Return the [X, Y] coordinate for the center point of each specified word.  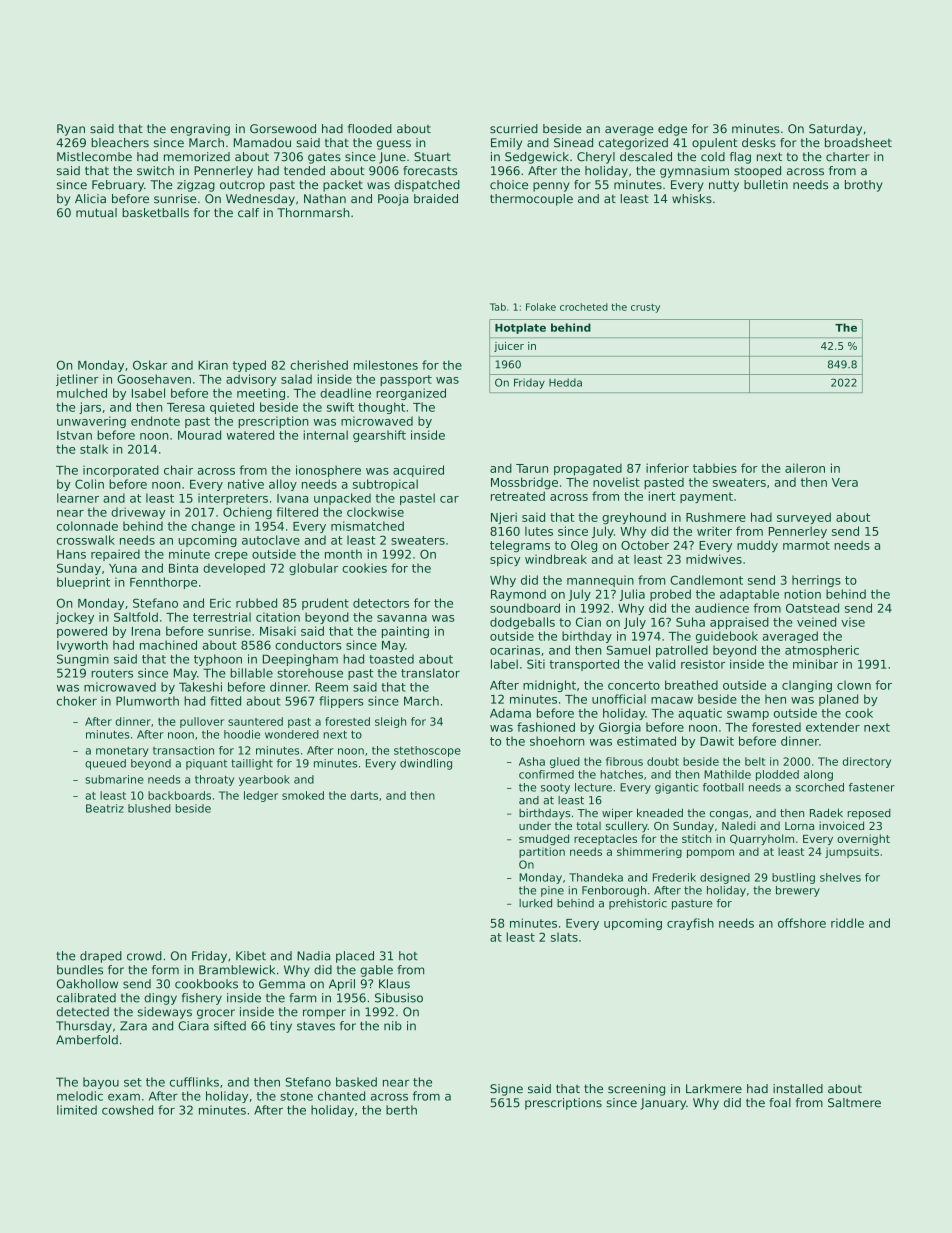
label [504, 664]
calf [248, 213]
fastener [872, 787]
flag [740, 158]
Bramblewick [237, 970]
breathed [691, 685]
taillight [252, 764]
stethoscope [427, 751]
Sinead [573, 143]
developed [234, 569]
